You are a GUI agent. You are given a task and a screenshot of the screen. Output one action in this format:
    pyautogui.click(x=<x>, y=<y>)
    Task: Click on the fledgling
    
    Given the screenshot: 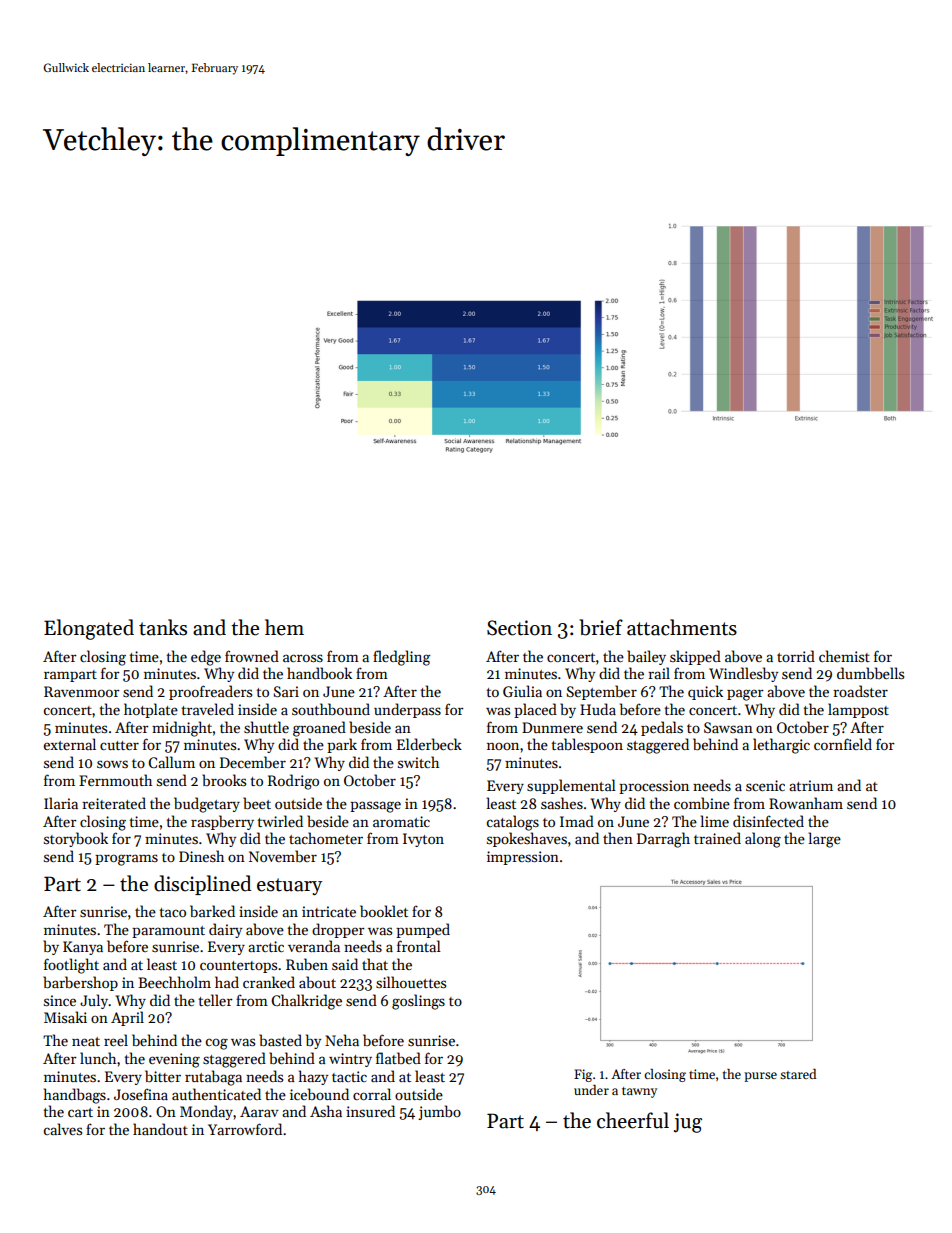 What is the action you would take?
    pyautogui.click(x=401, y=658)
